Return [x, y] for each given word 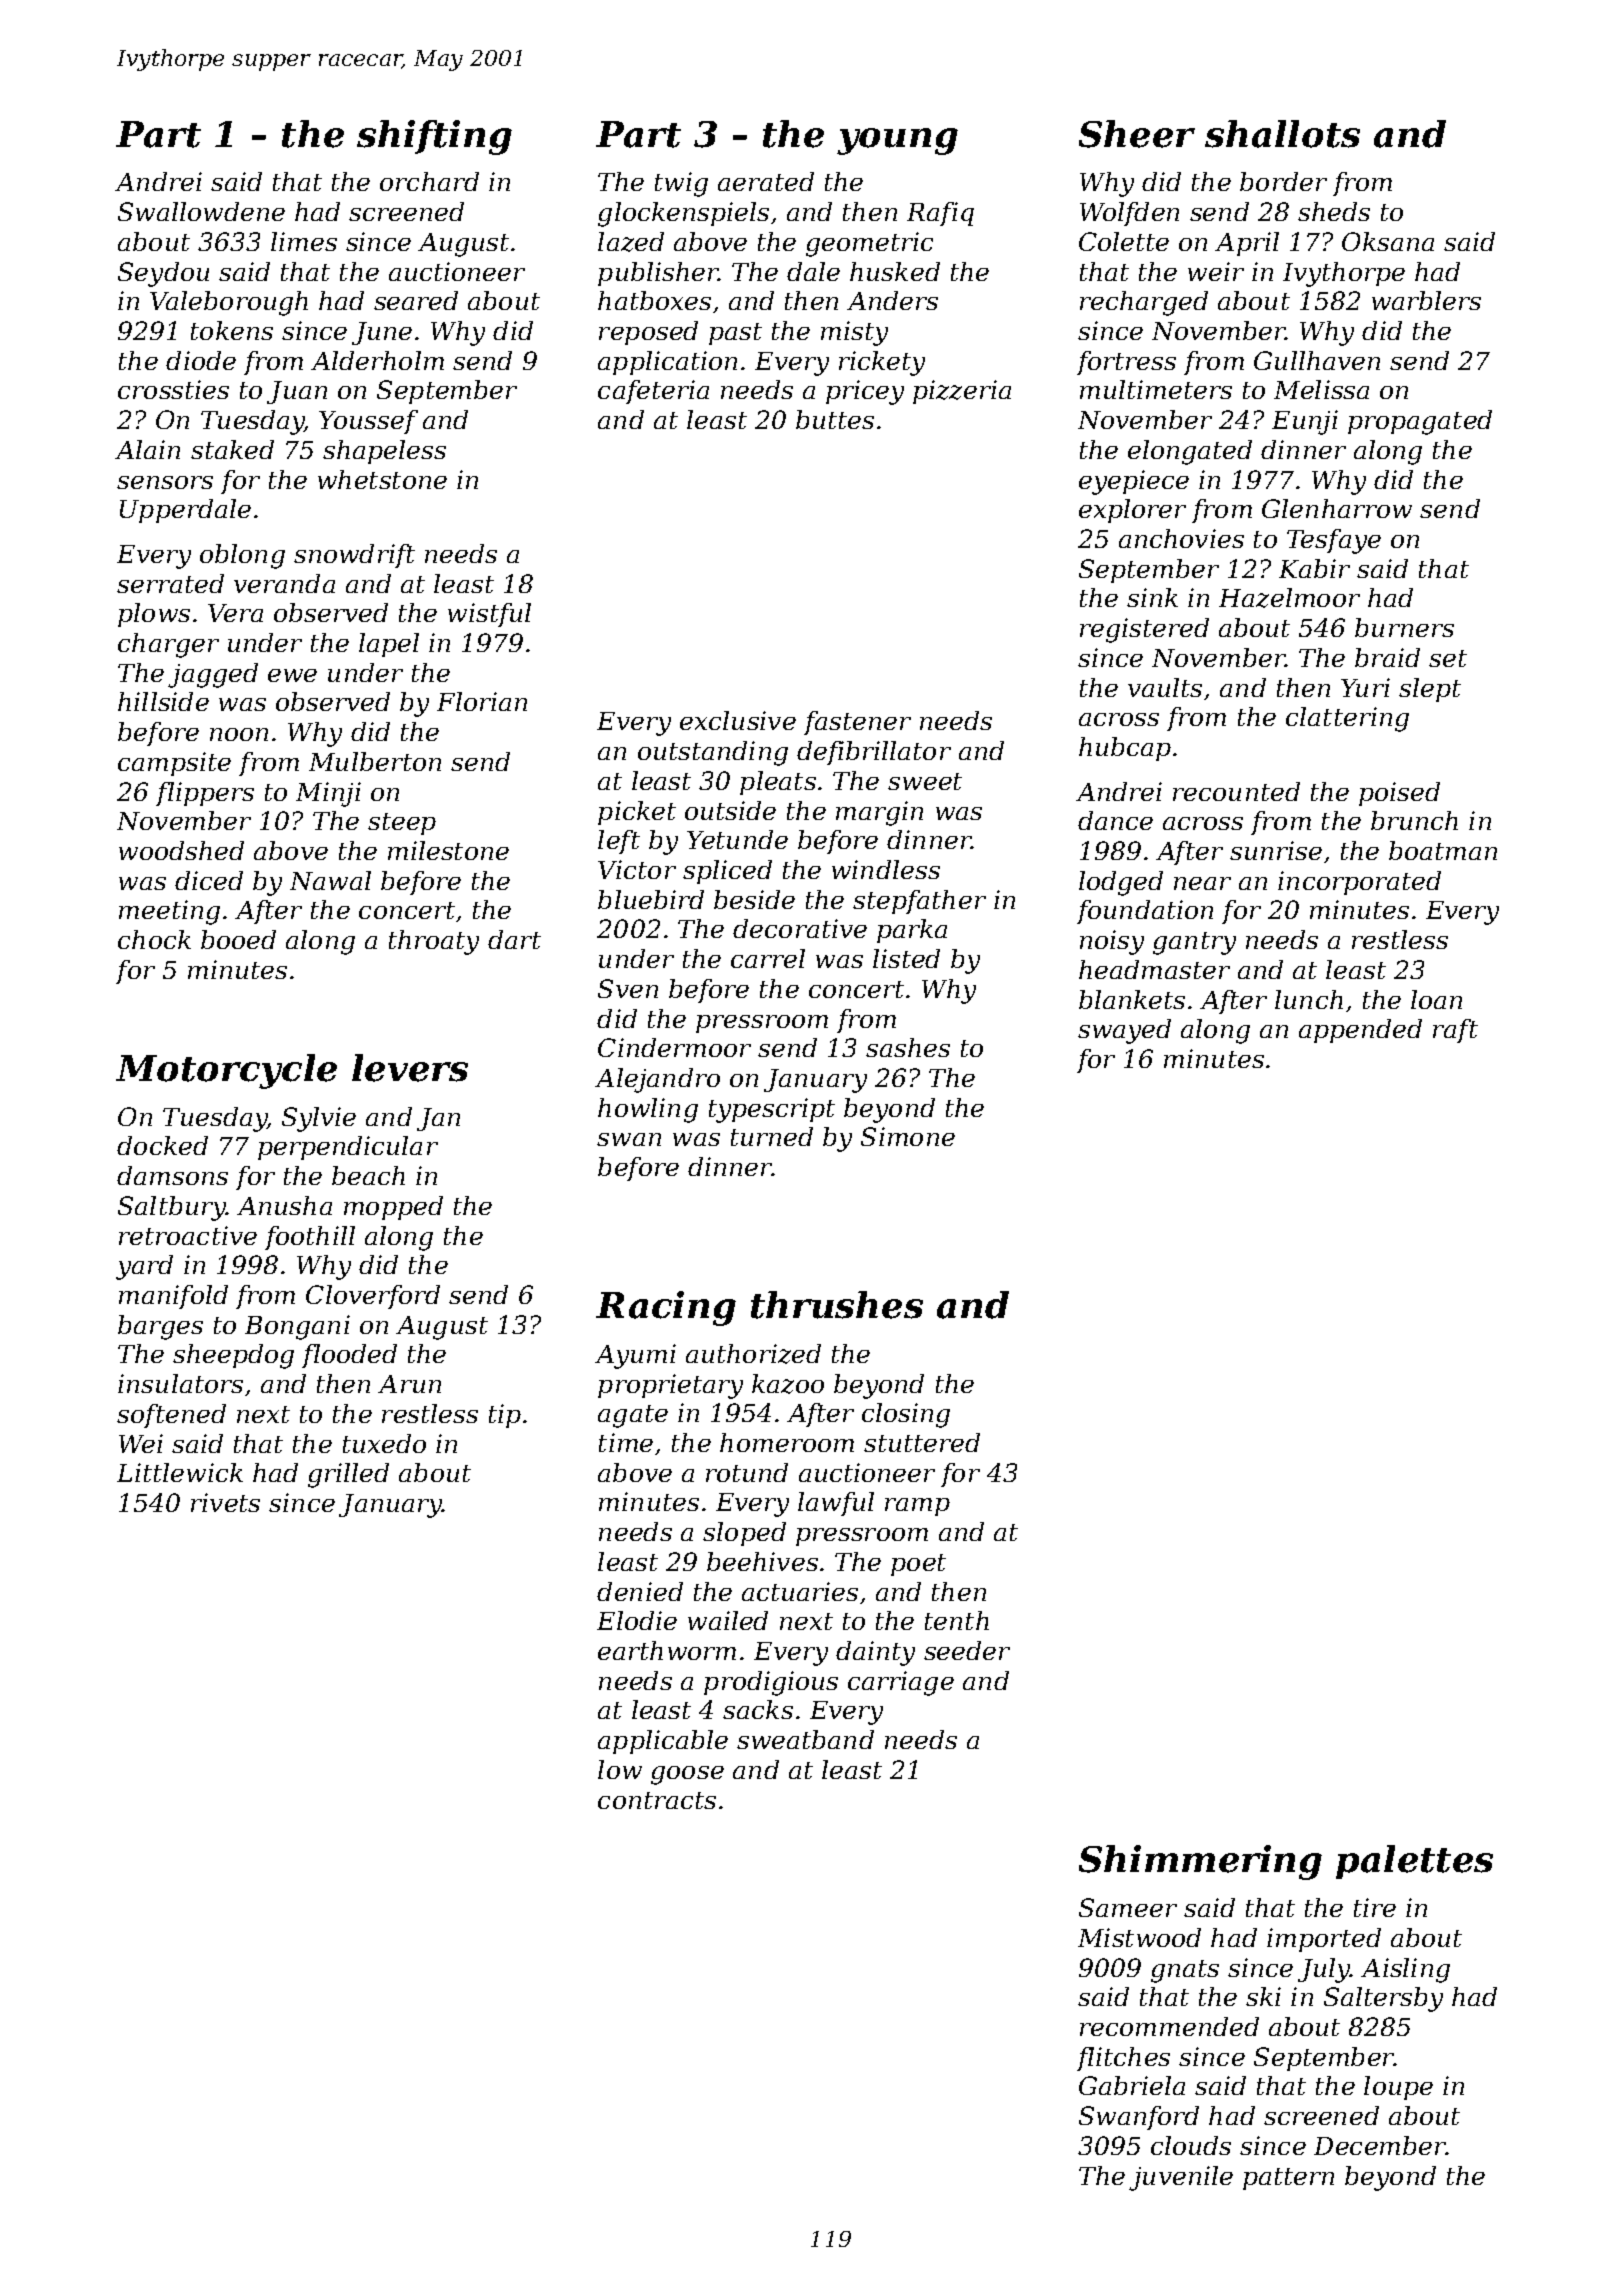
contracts [657, 1800]
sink [1152, 597]
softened [171, 1416]
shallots [1282, 134]
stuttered [922, 1442]
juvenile [1181, 2178]
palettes [1414, 1862]
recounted [1236, 791]
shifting [434, 137]
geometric [869, 244]
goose [687, 1775]
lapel [389, 645]
